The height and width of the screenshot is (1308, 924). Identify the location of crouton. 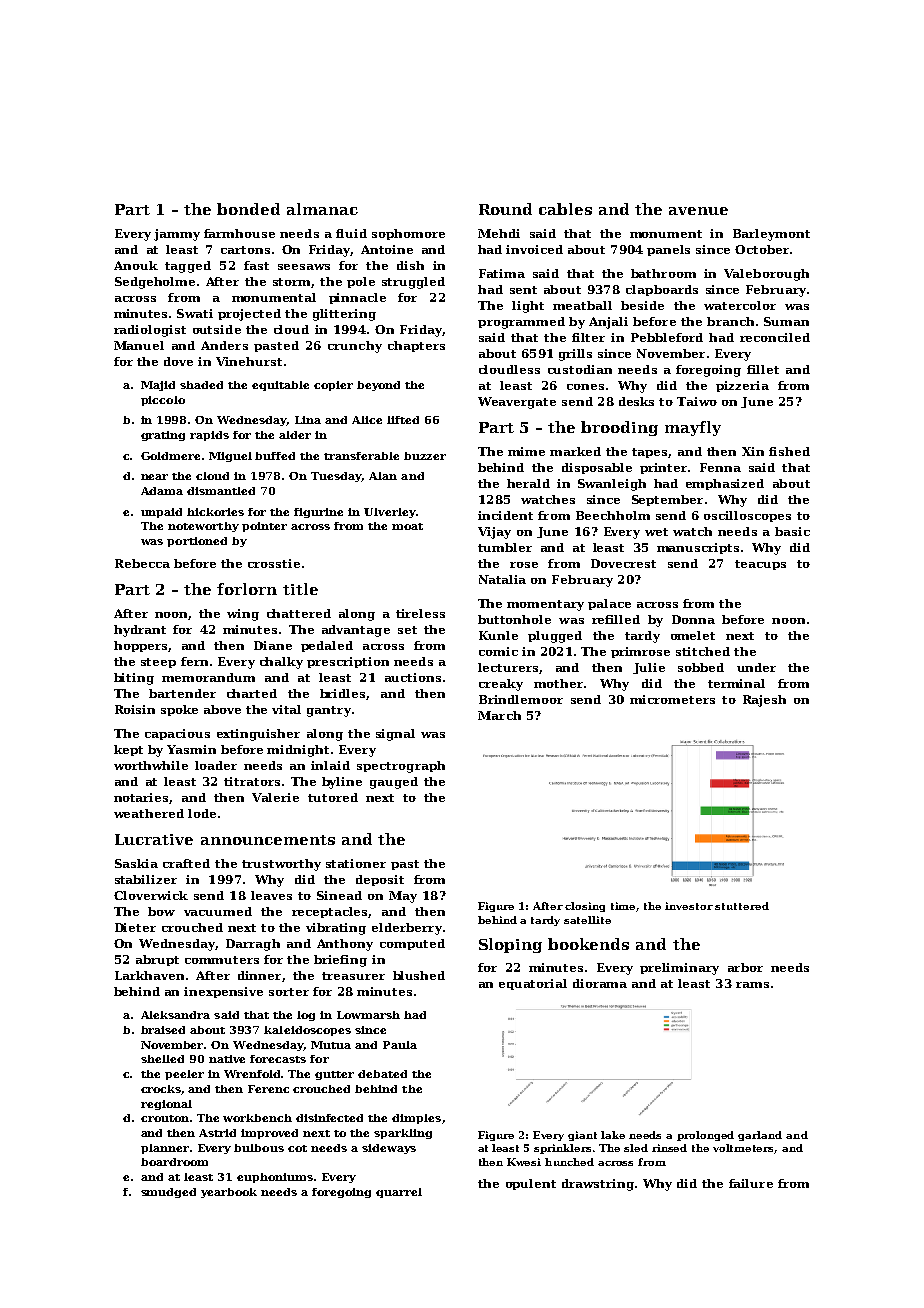
(165, 1118).
